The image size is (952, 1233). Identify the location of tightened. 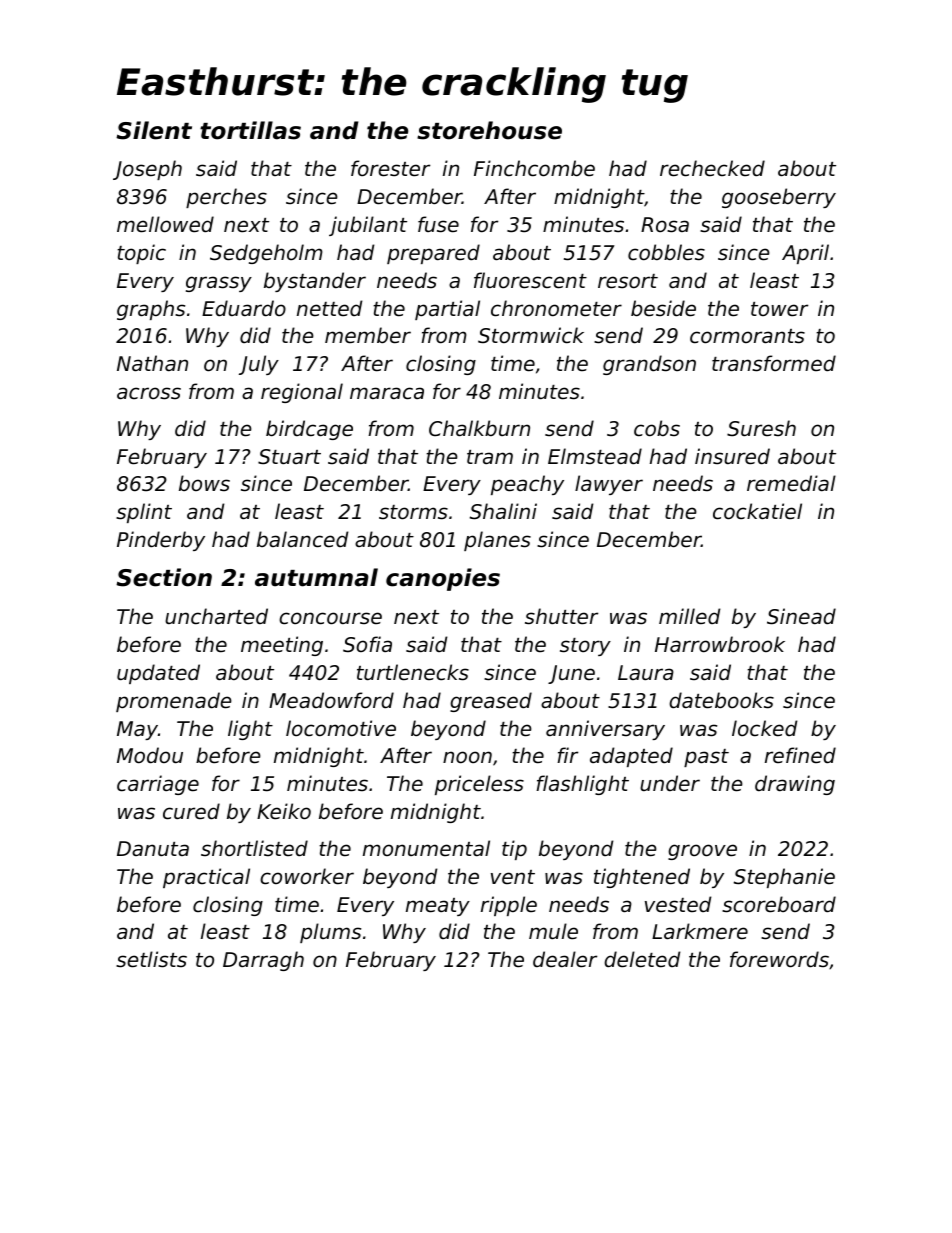
(642, 878).
